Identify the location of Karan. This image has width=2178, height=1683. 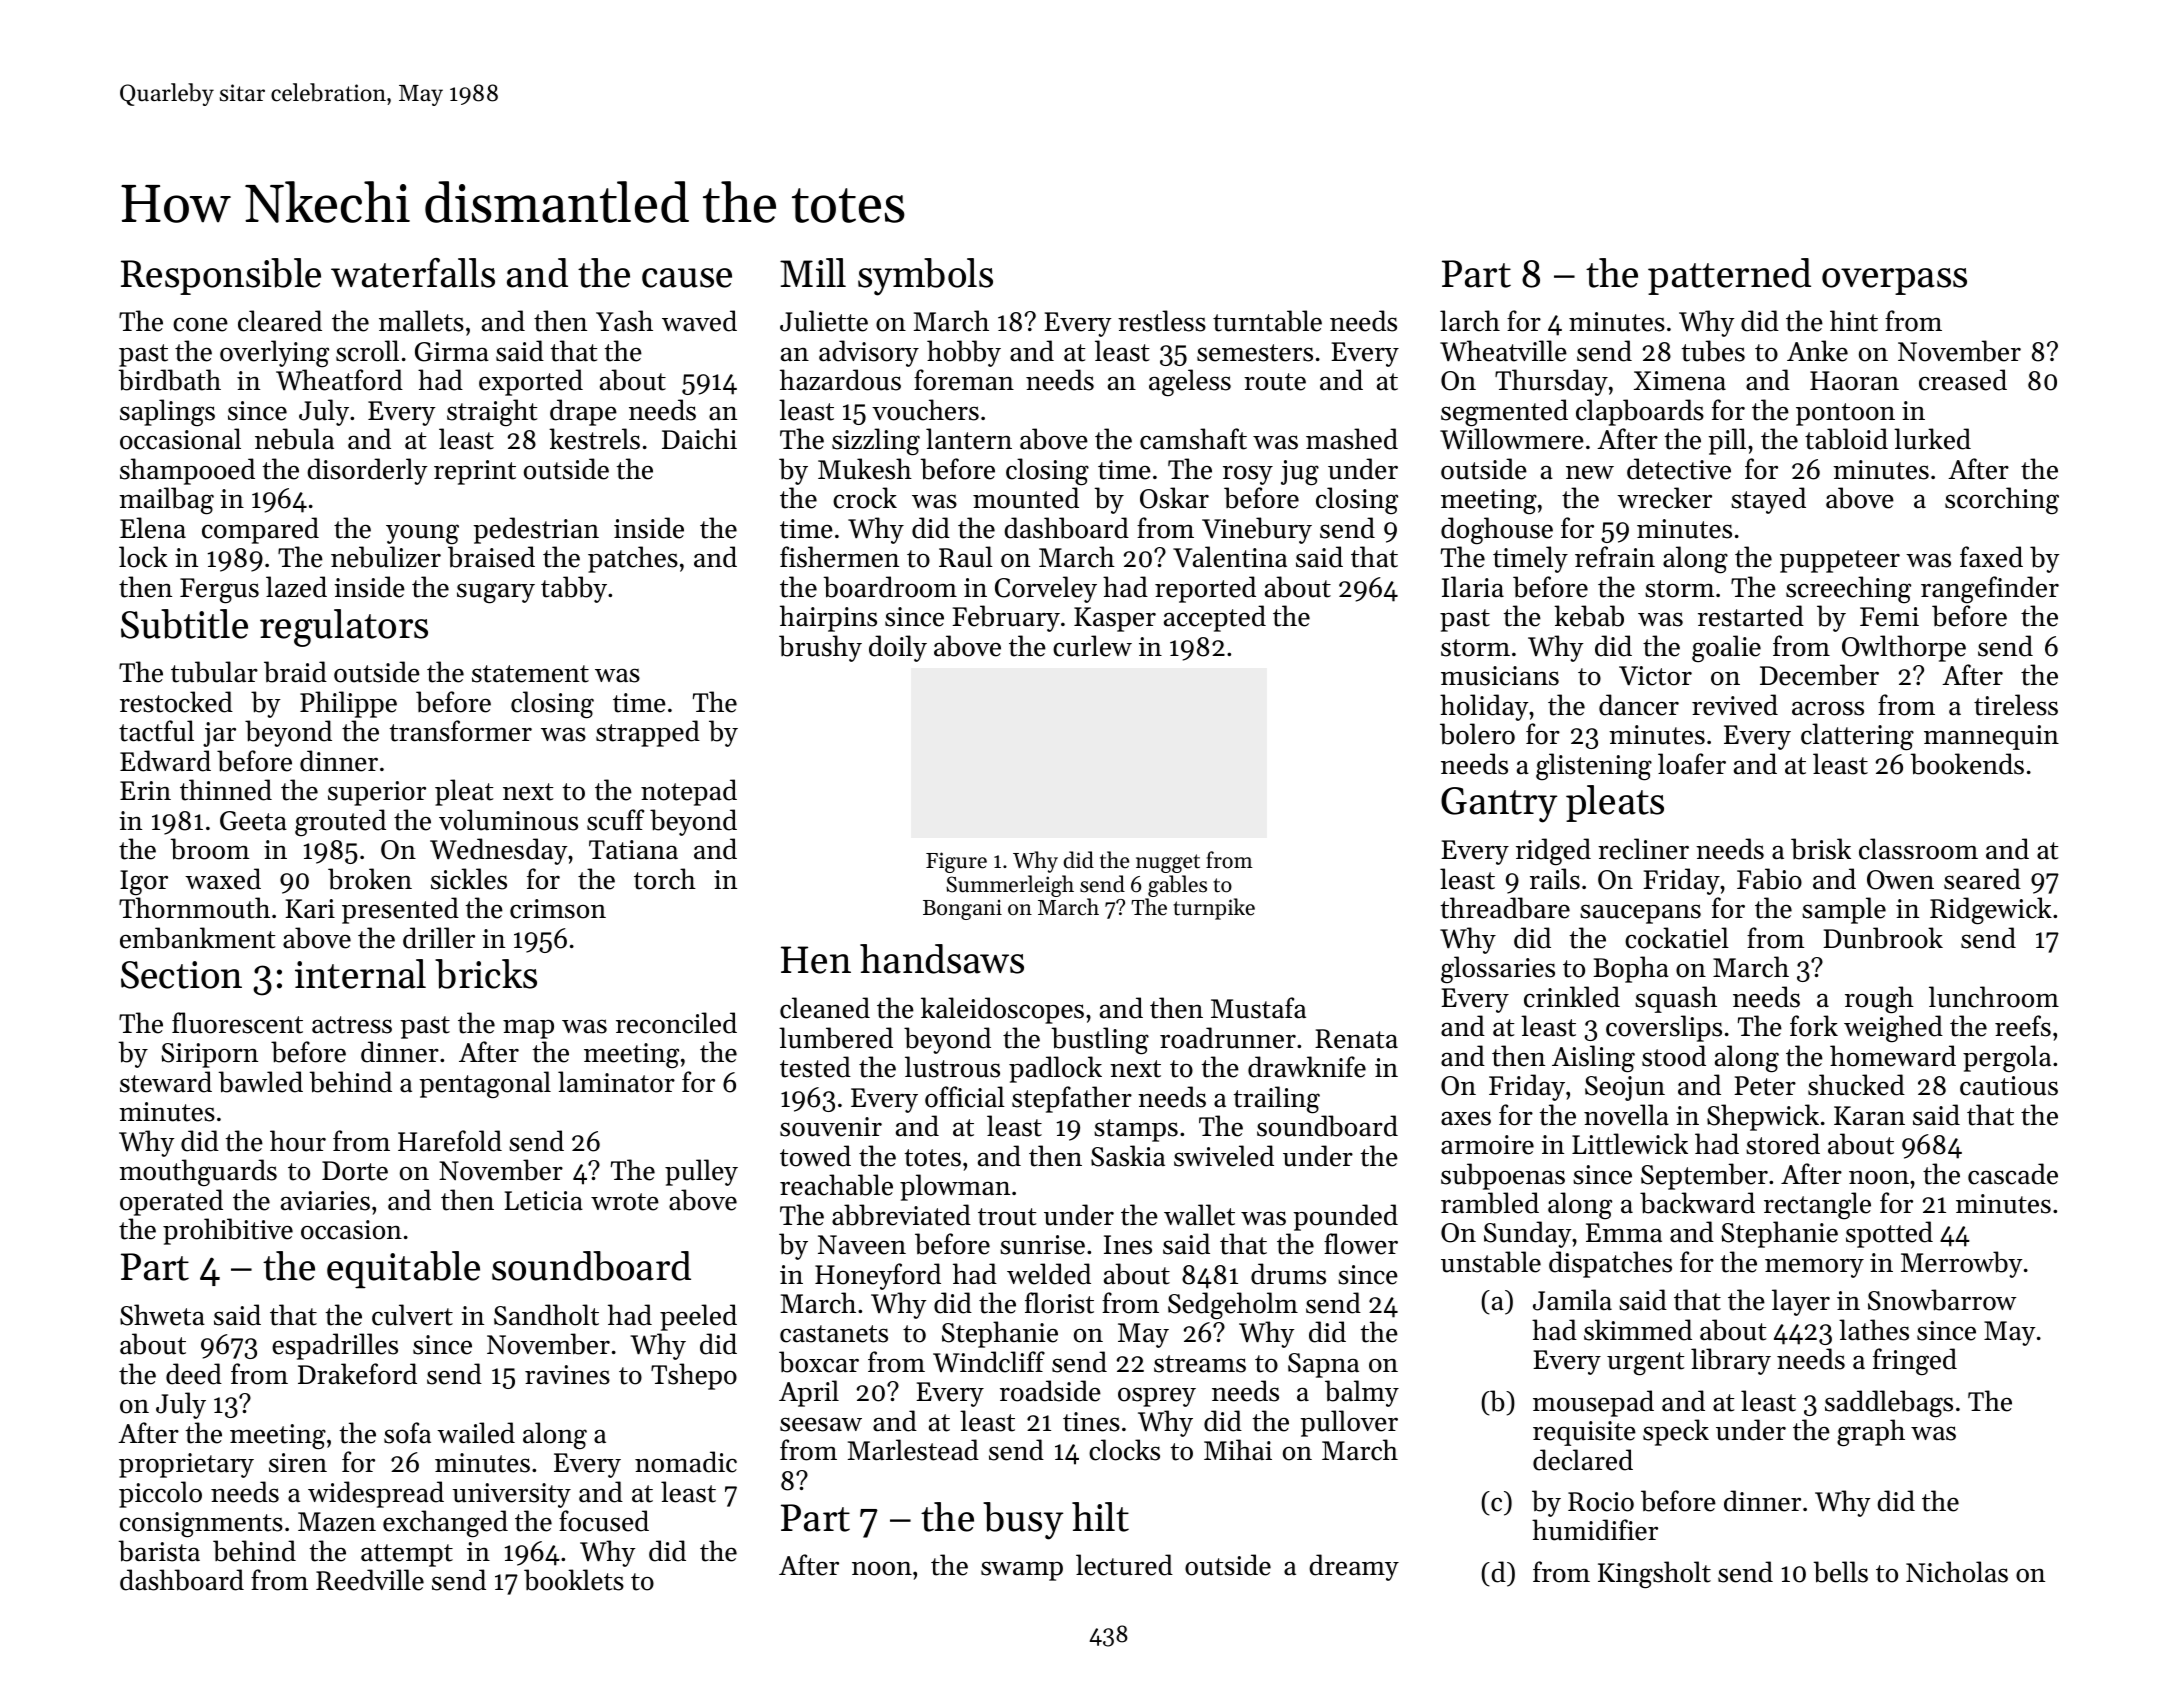
(1869, 1116).
